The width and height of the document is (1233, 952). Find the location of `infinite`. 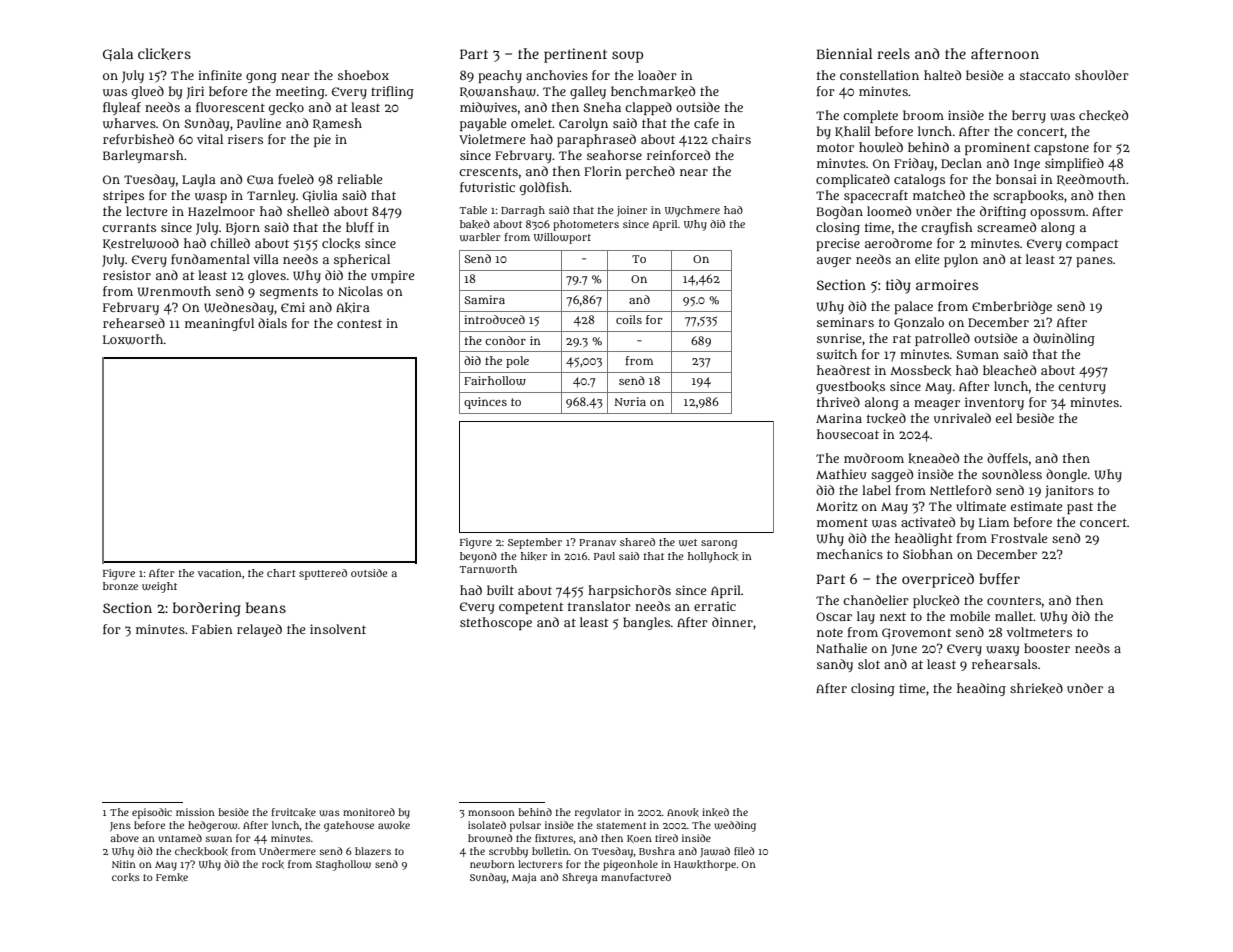

infinite is located at coordinates (220, 75).
